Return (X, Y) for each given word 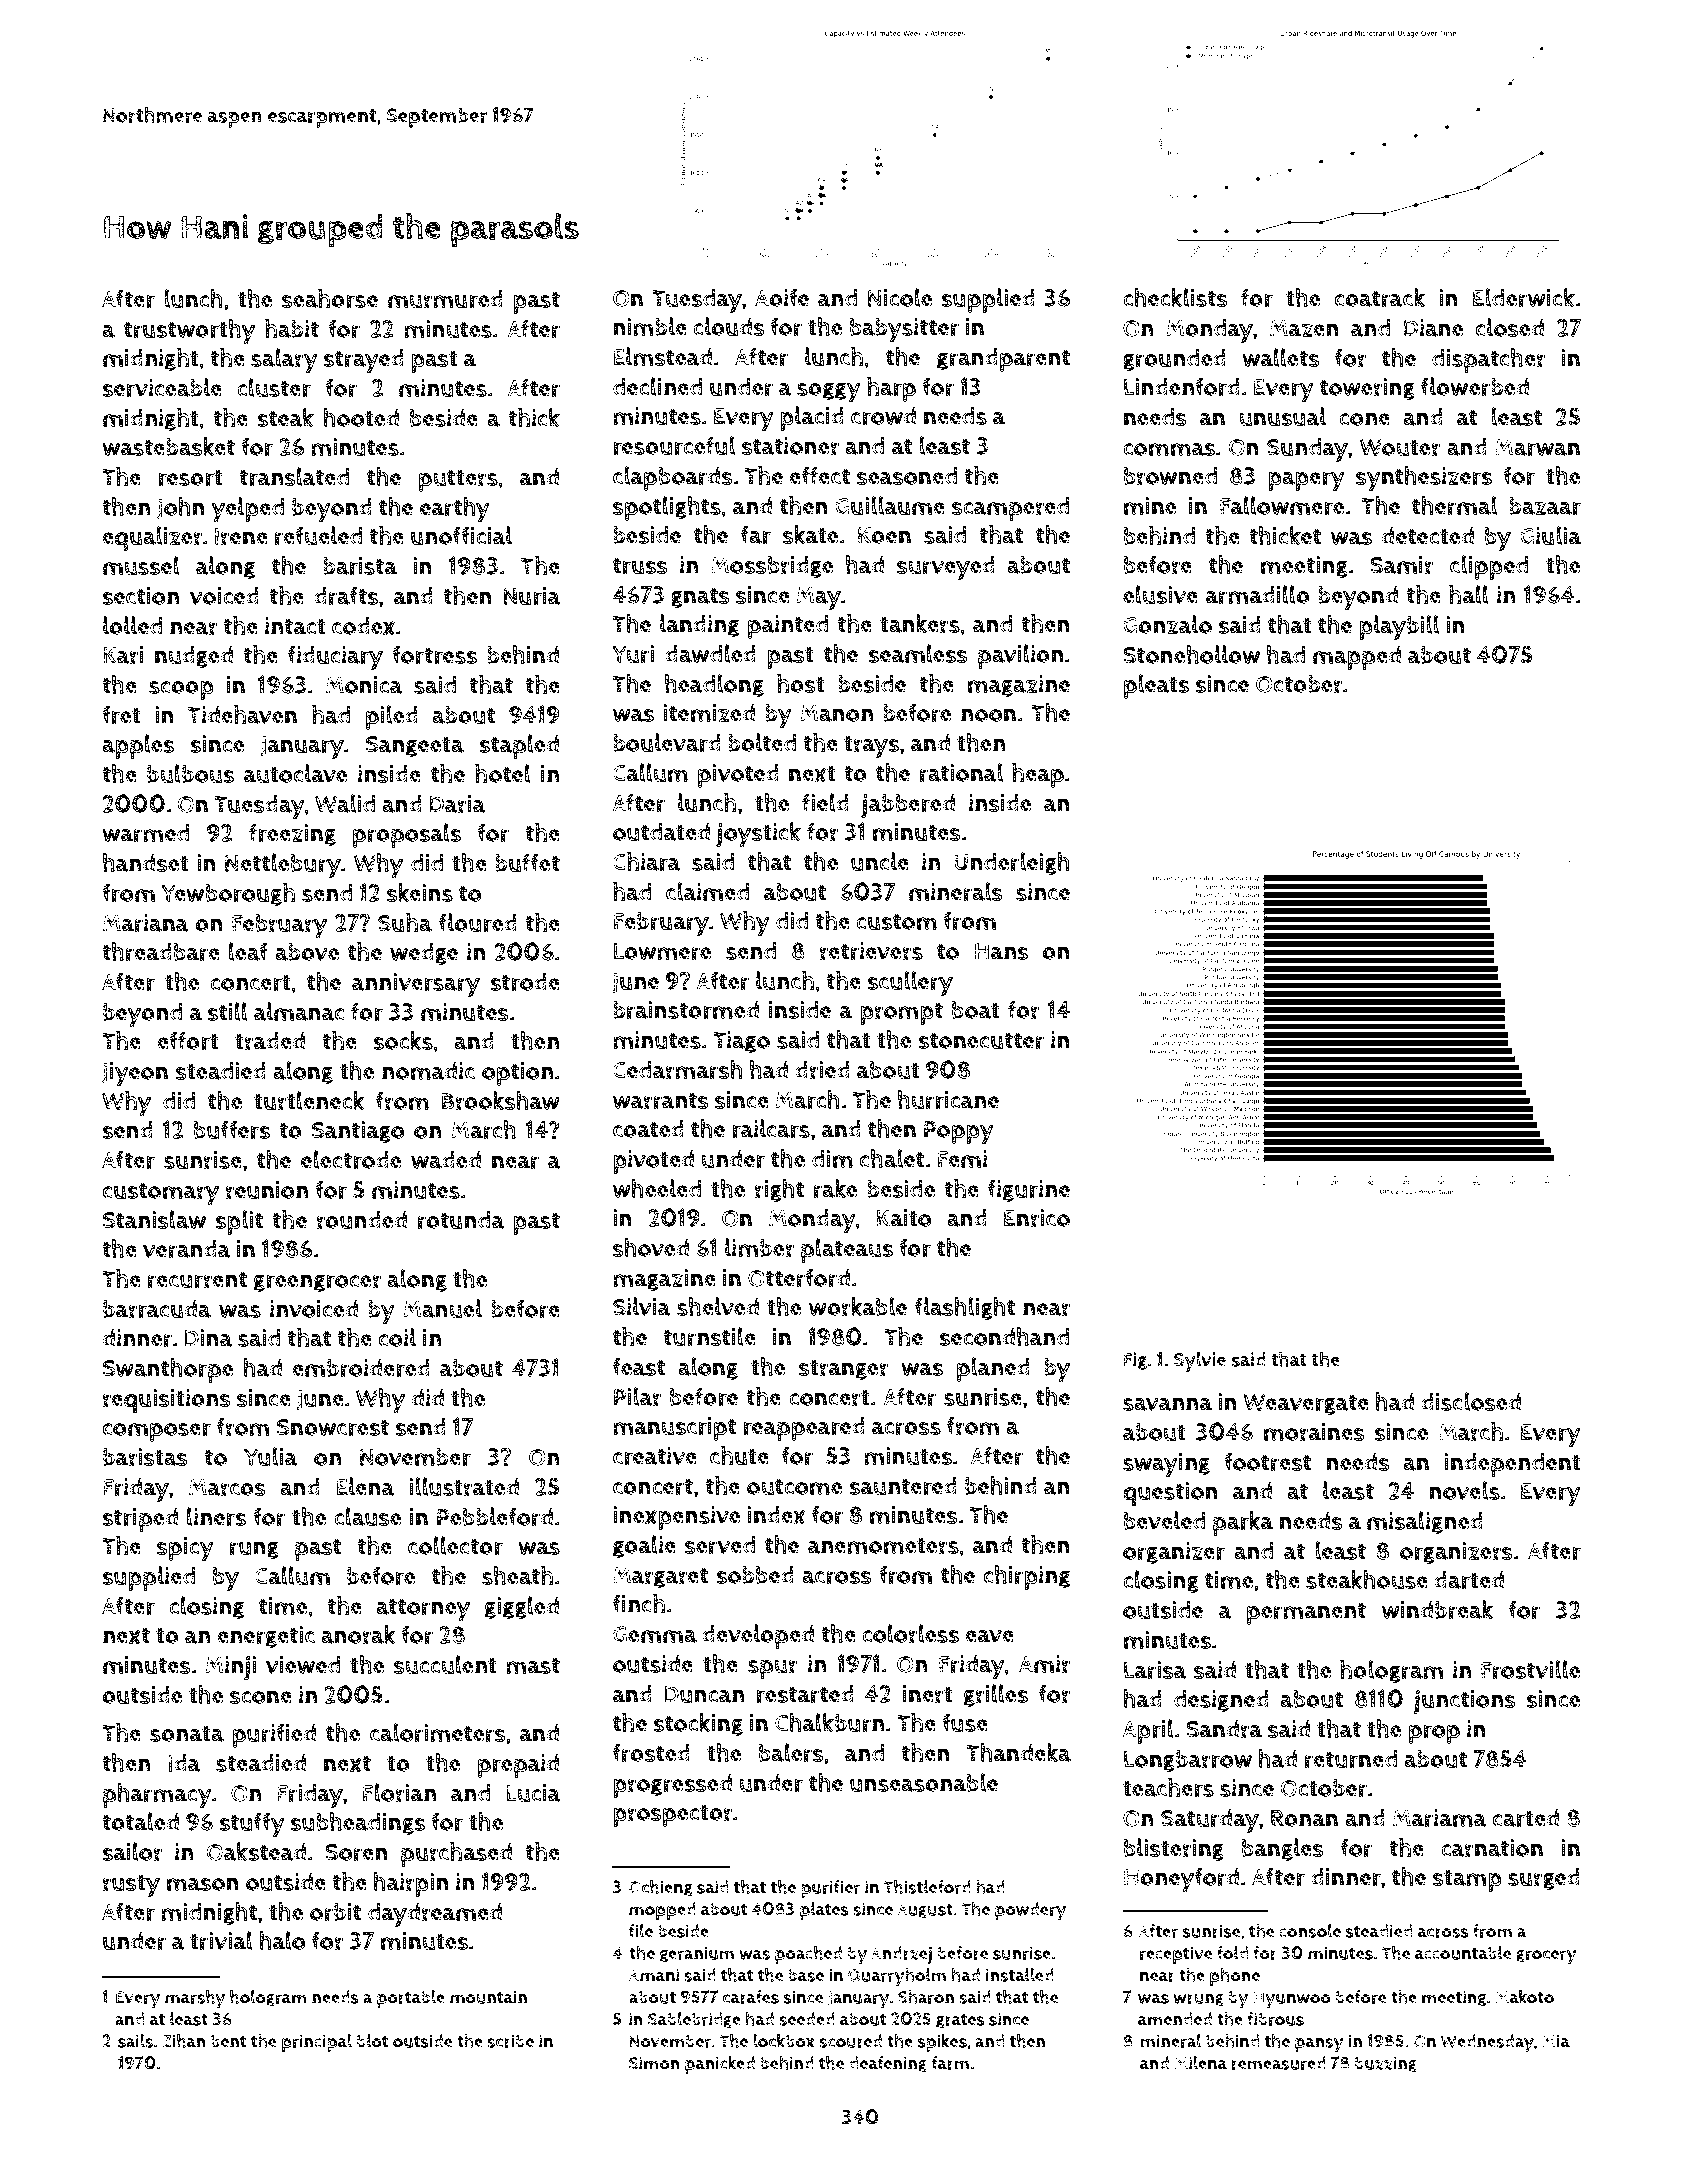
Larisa (1155, 1670)
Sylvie (1200, 1362)
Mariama (1440, 1818)
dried (822, 1070)
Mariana (146, 923)
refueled (318, 535)
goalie (644, 1546)
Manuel (442, 1308)
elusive (1160, 594)
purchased (456, 1854)
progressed (672, 1786)
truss (640, 566)
